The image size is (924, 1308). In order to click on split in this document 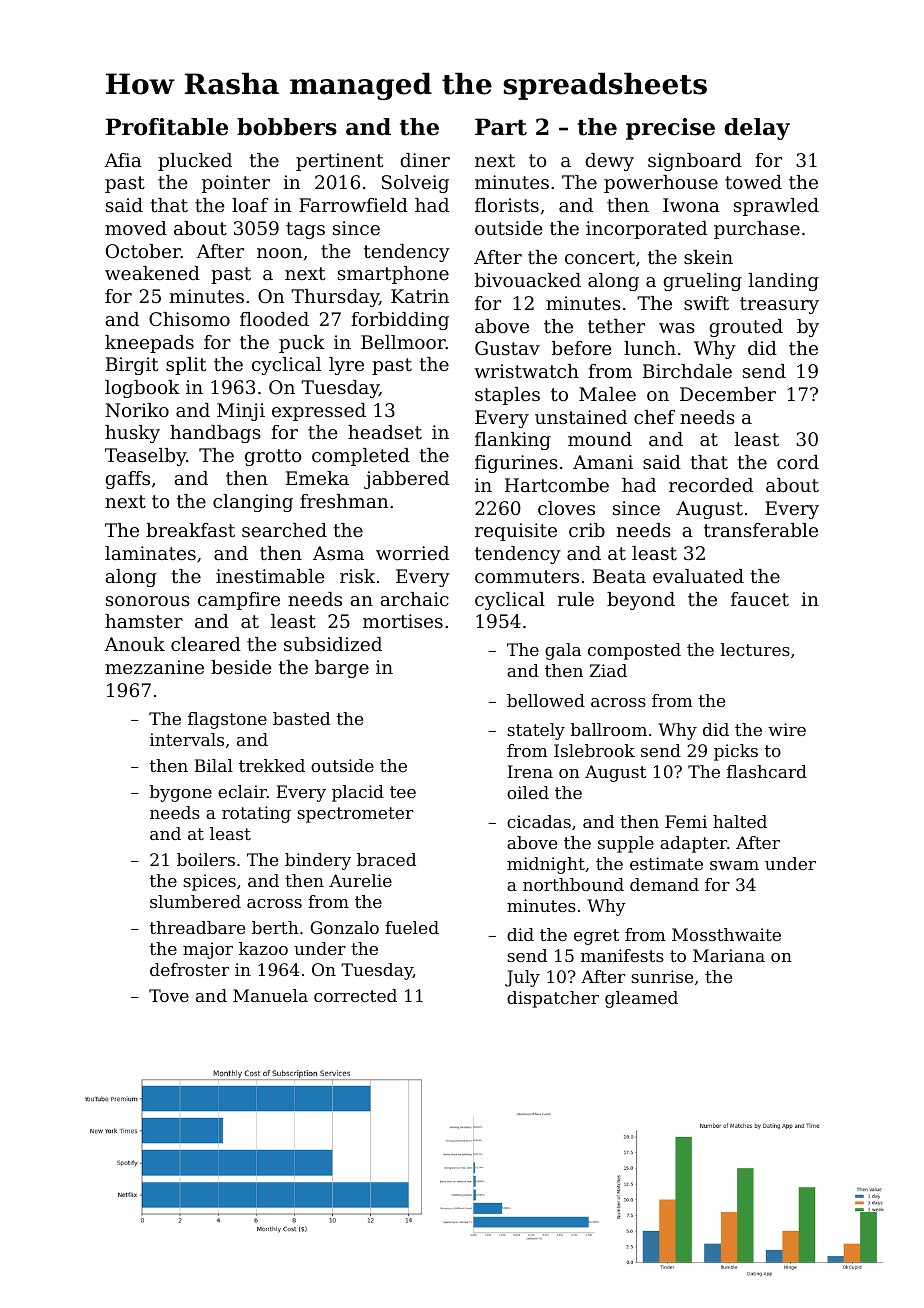, I will do `click(186, 366)`.
